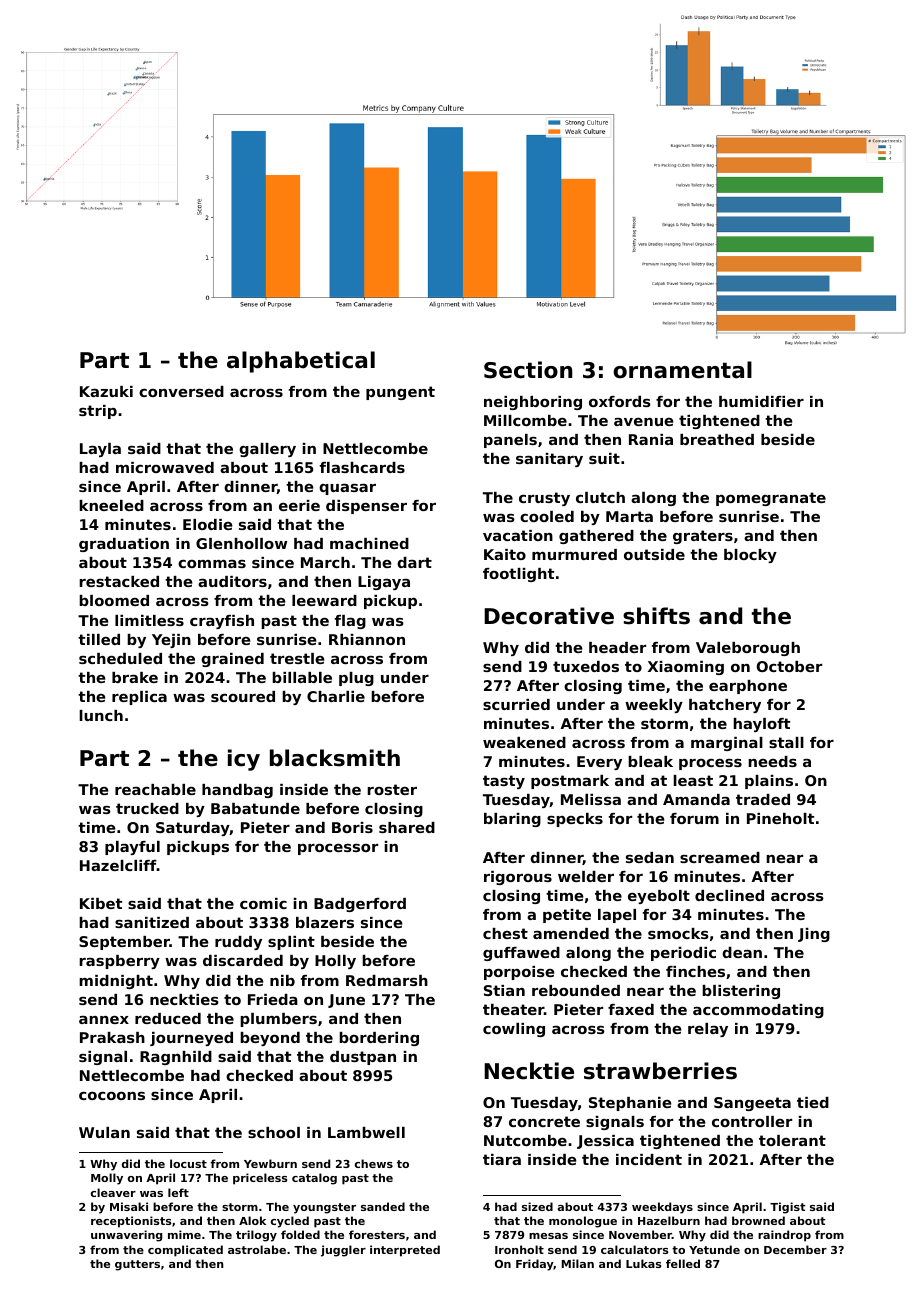  What do you see at coordinates (129, 1206) in the screenshot?
I see `Misaki` at bounding box center [129, 1206].
